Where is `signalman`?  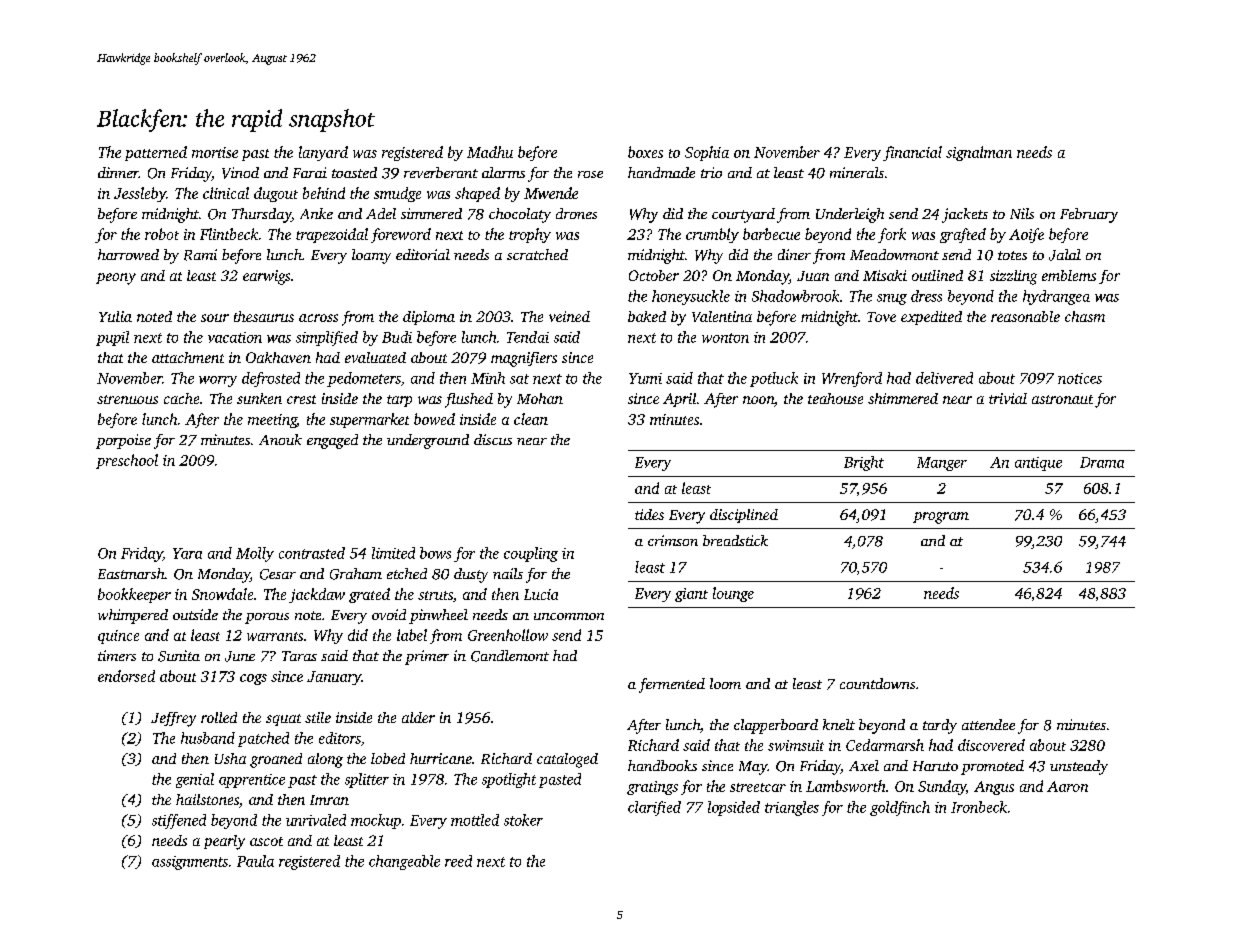
signalman is located at coordinates (979, 153).
